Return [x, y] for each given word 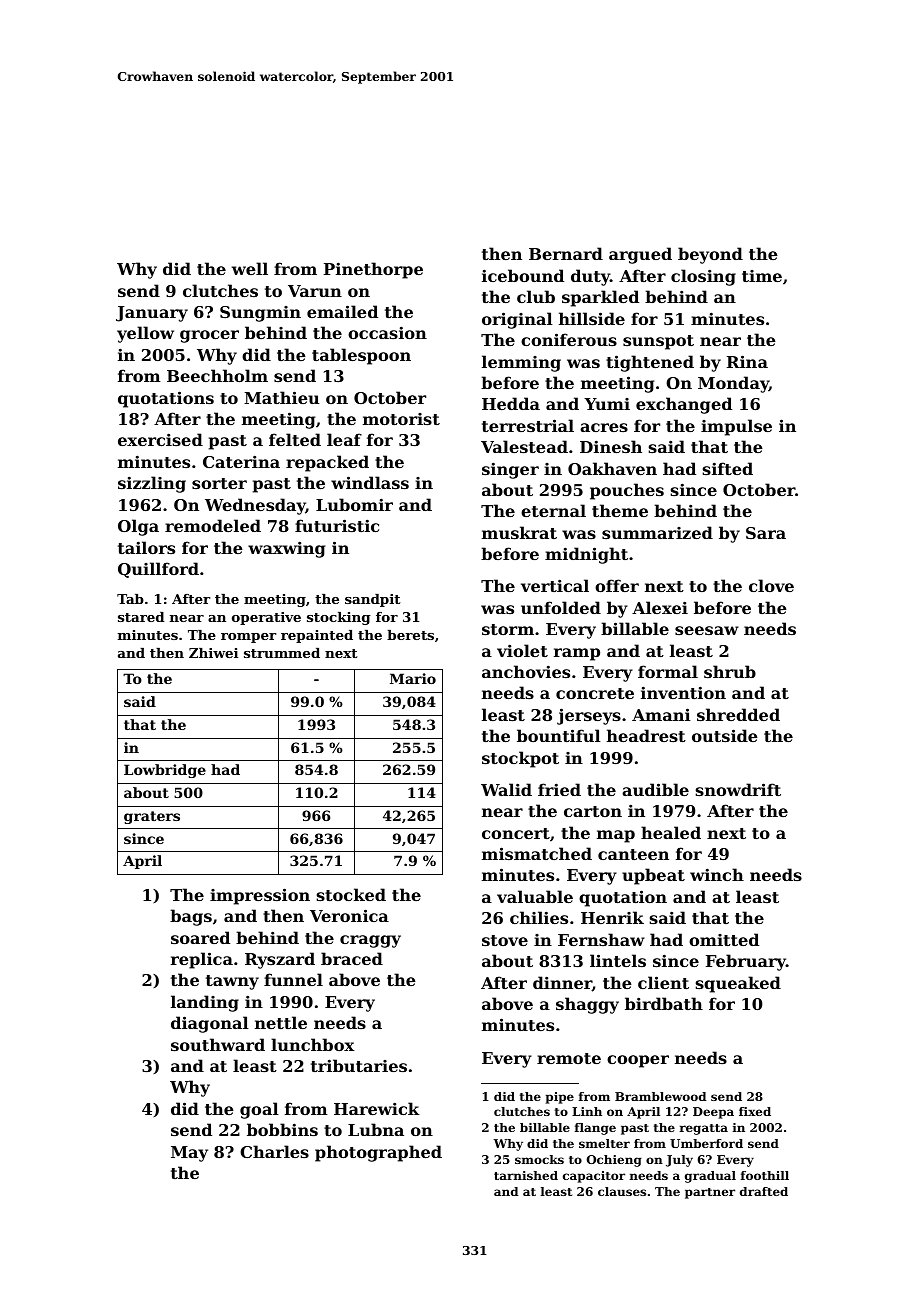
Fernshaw [601, 939]
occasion [387, 332]
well [250, 268]
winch [717, 874]
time [762, 276]
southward [218, 1044]
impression [260, 896]
